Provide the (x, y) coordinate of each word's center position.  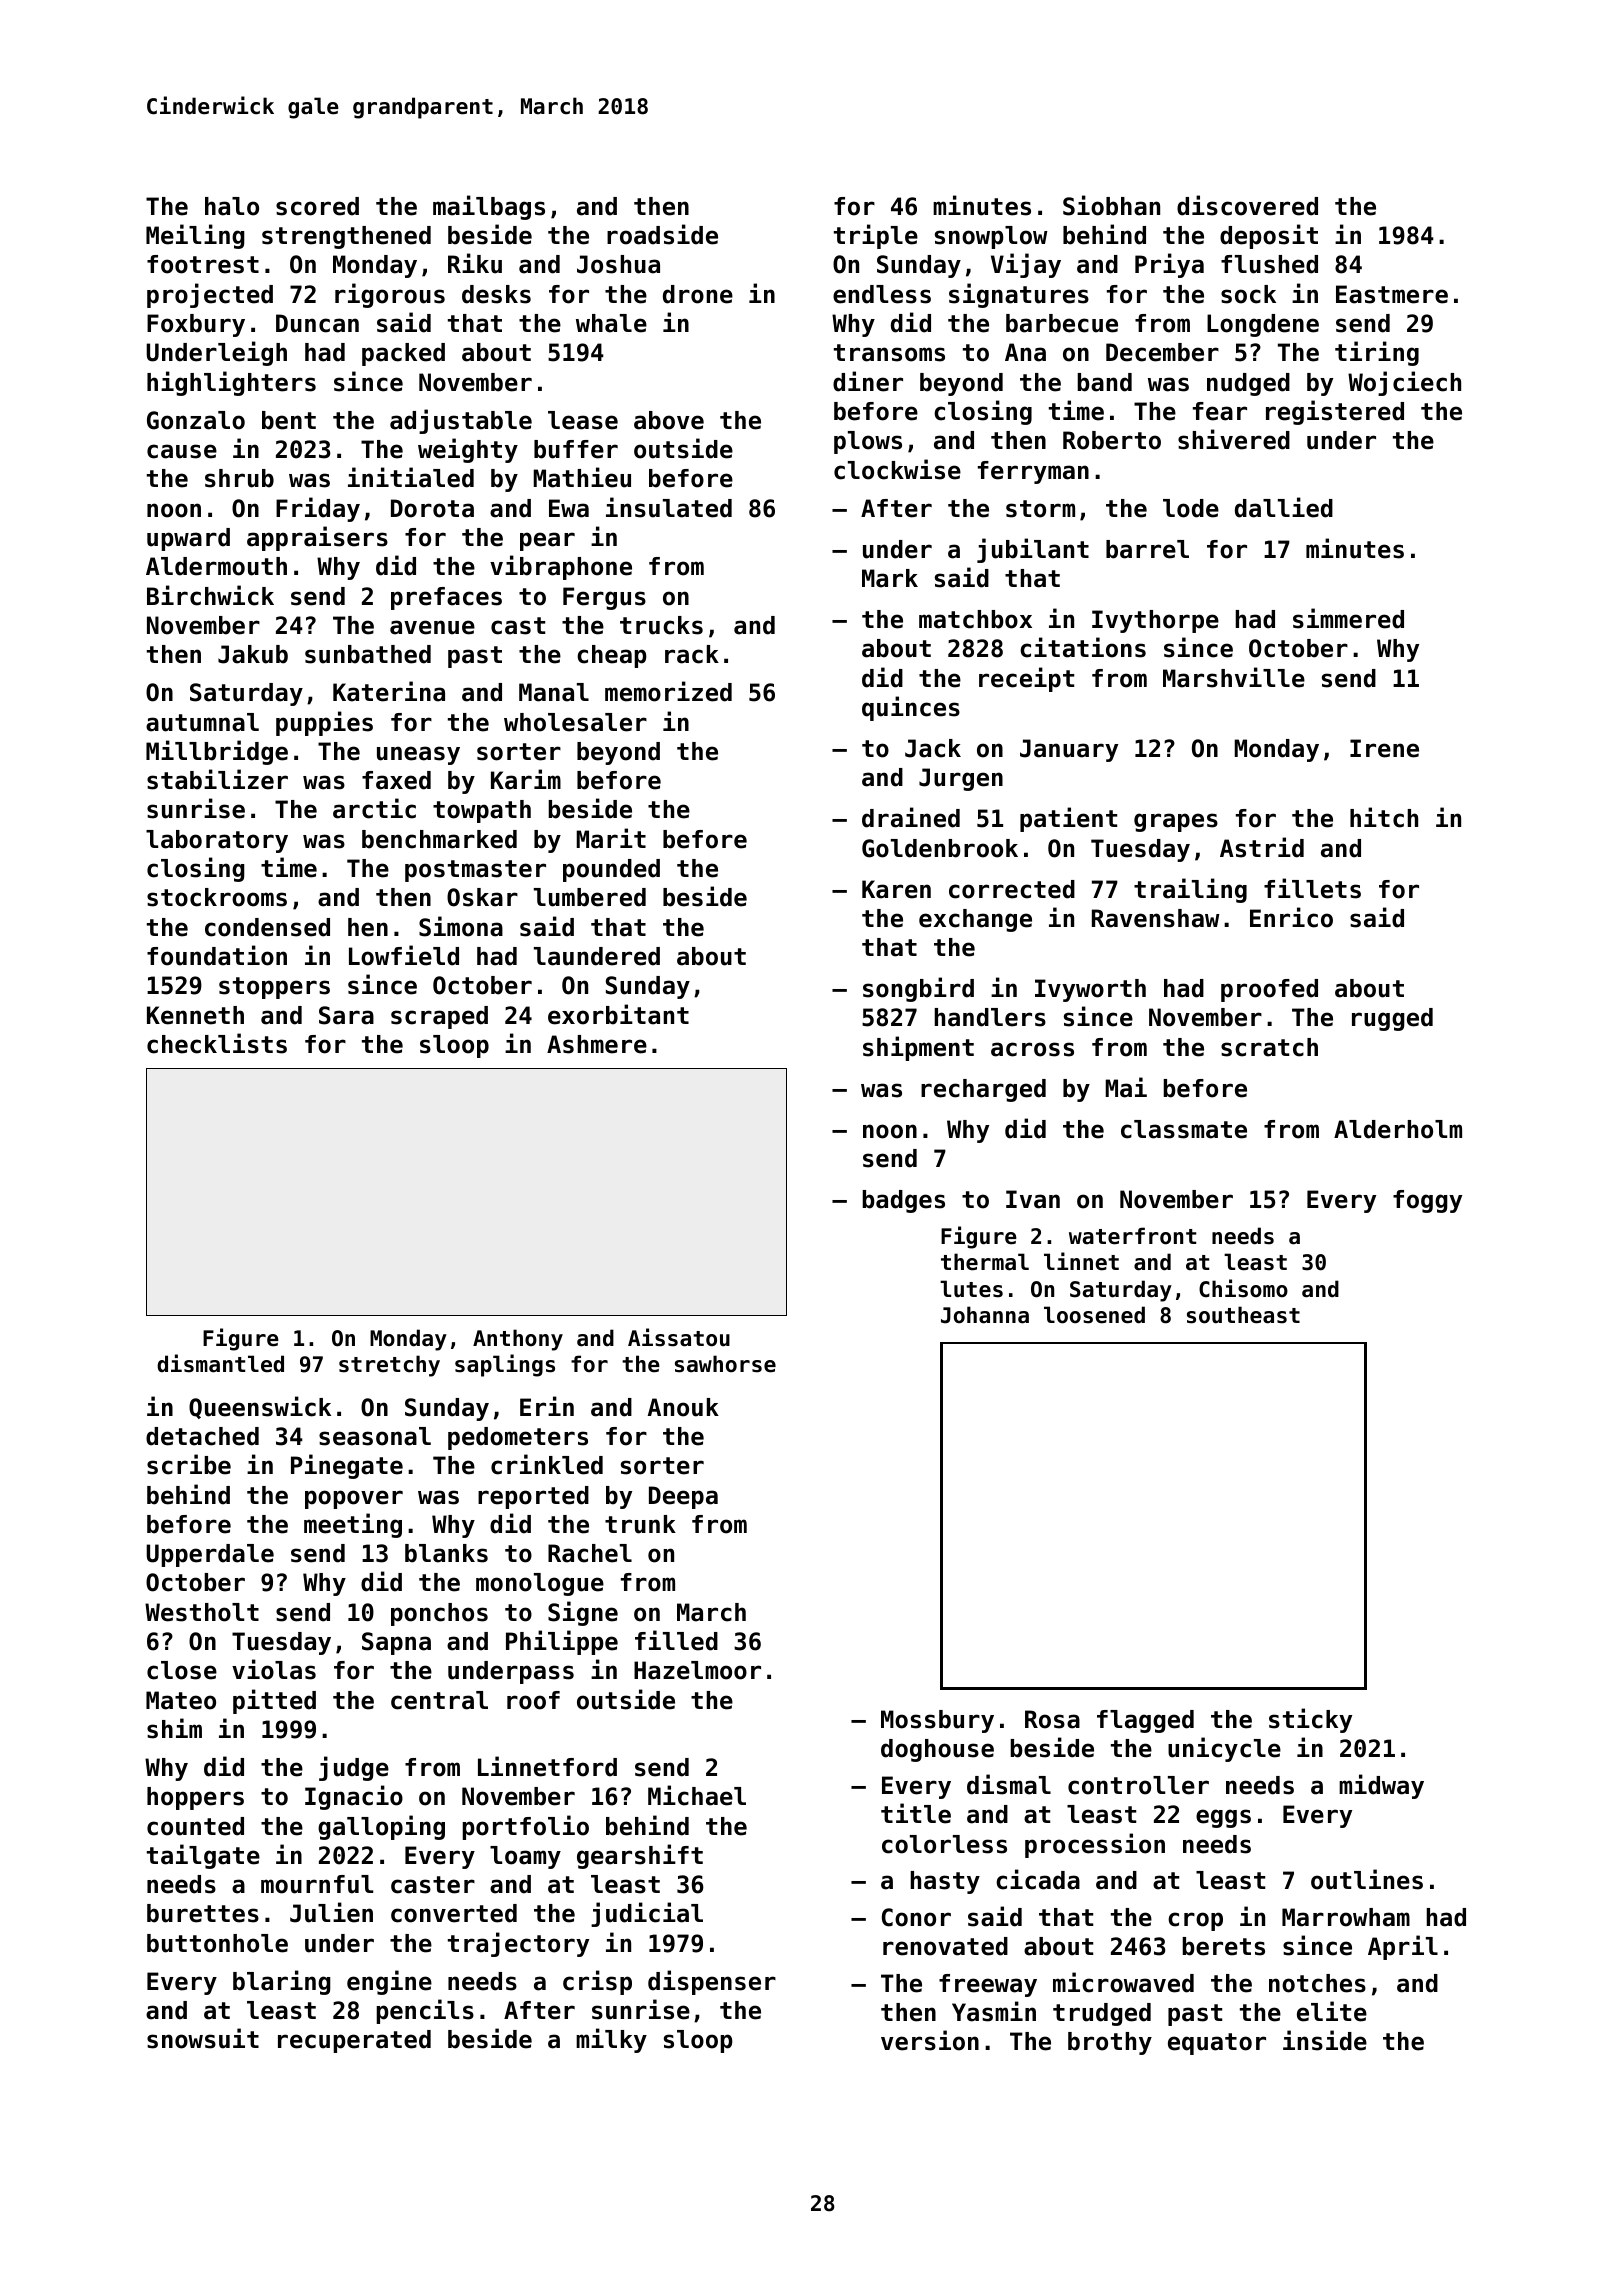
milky (611, 2040)
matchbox (975, 619)
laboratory (217, 841)
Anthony (518, 1340)
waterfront (1132, 1236)
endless (882, 294)
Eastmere (1392, 294)
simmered (1348, 618)
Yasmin (994, 2011)
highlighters (231, 383)
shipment (918, 1048)
